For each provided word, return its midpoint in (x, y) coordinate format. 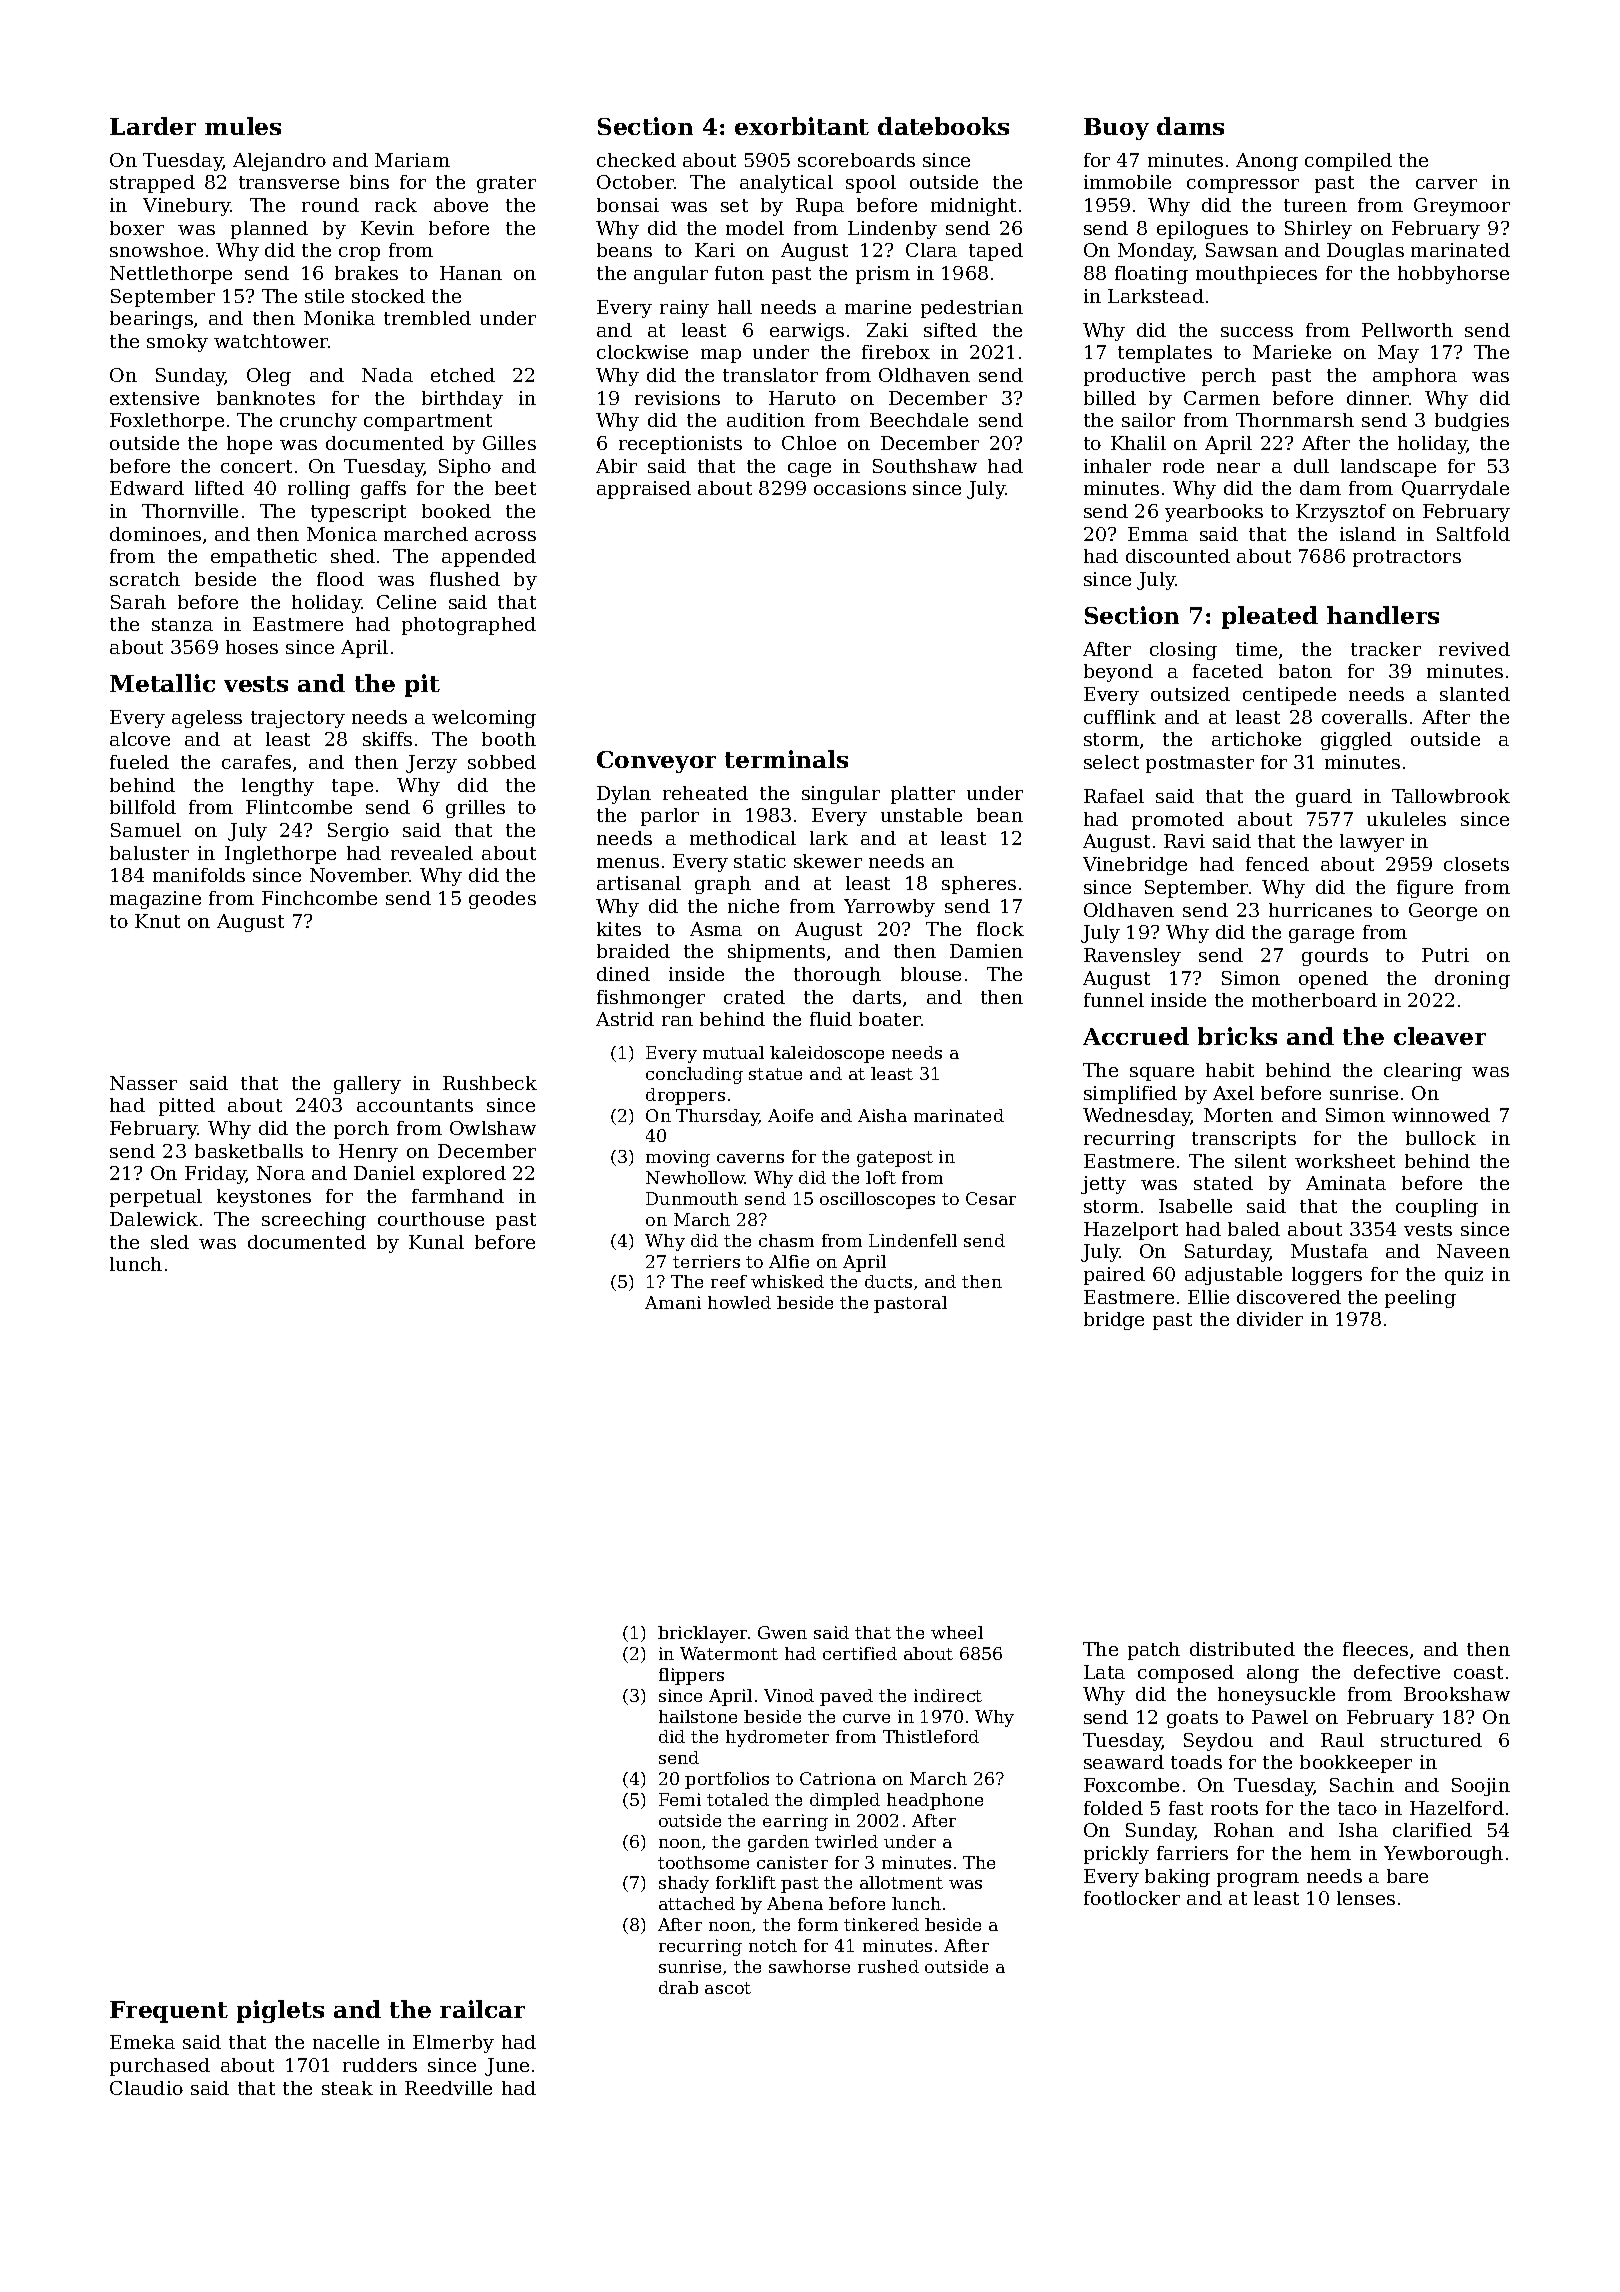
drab (678, 1987)
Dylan (624, 795)
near (1238, 468)
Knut (157, 921)
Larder (153, 126)
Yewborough (1443, 1855)
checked (636, 160)
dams (1190, 126)
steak (347, 2088)
